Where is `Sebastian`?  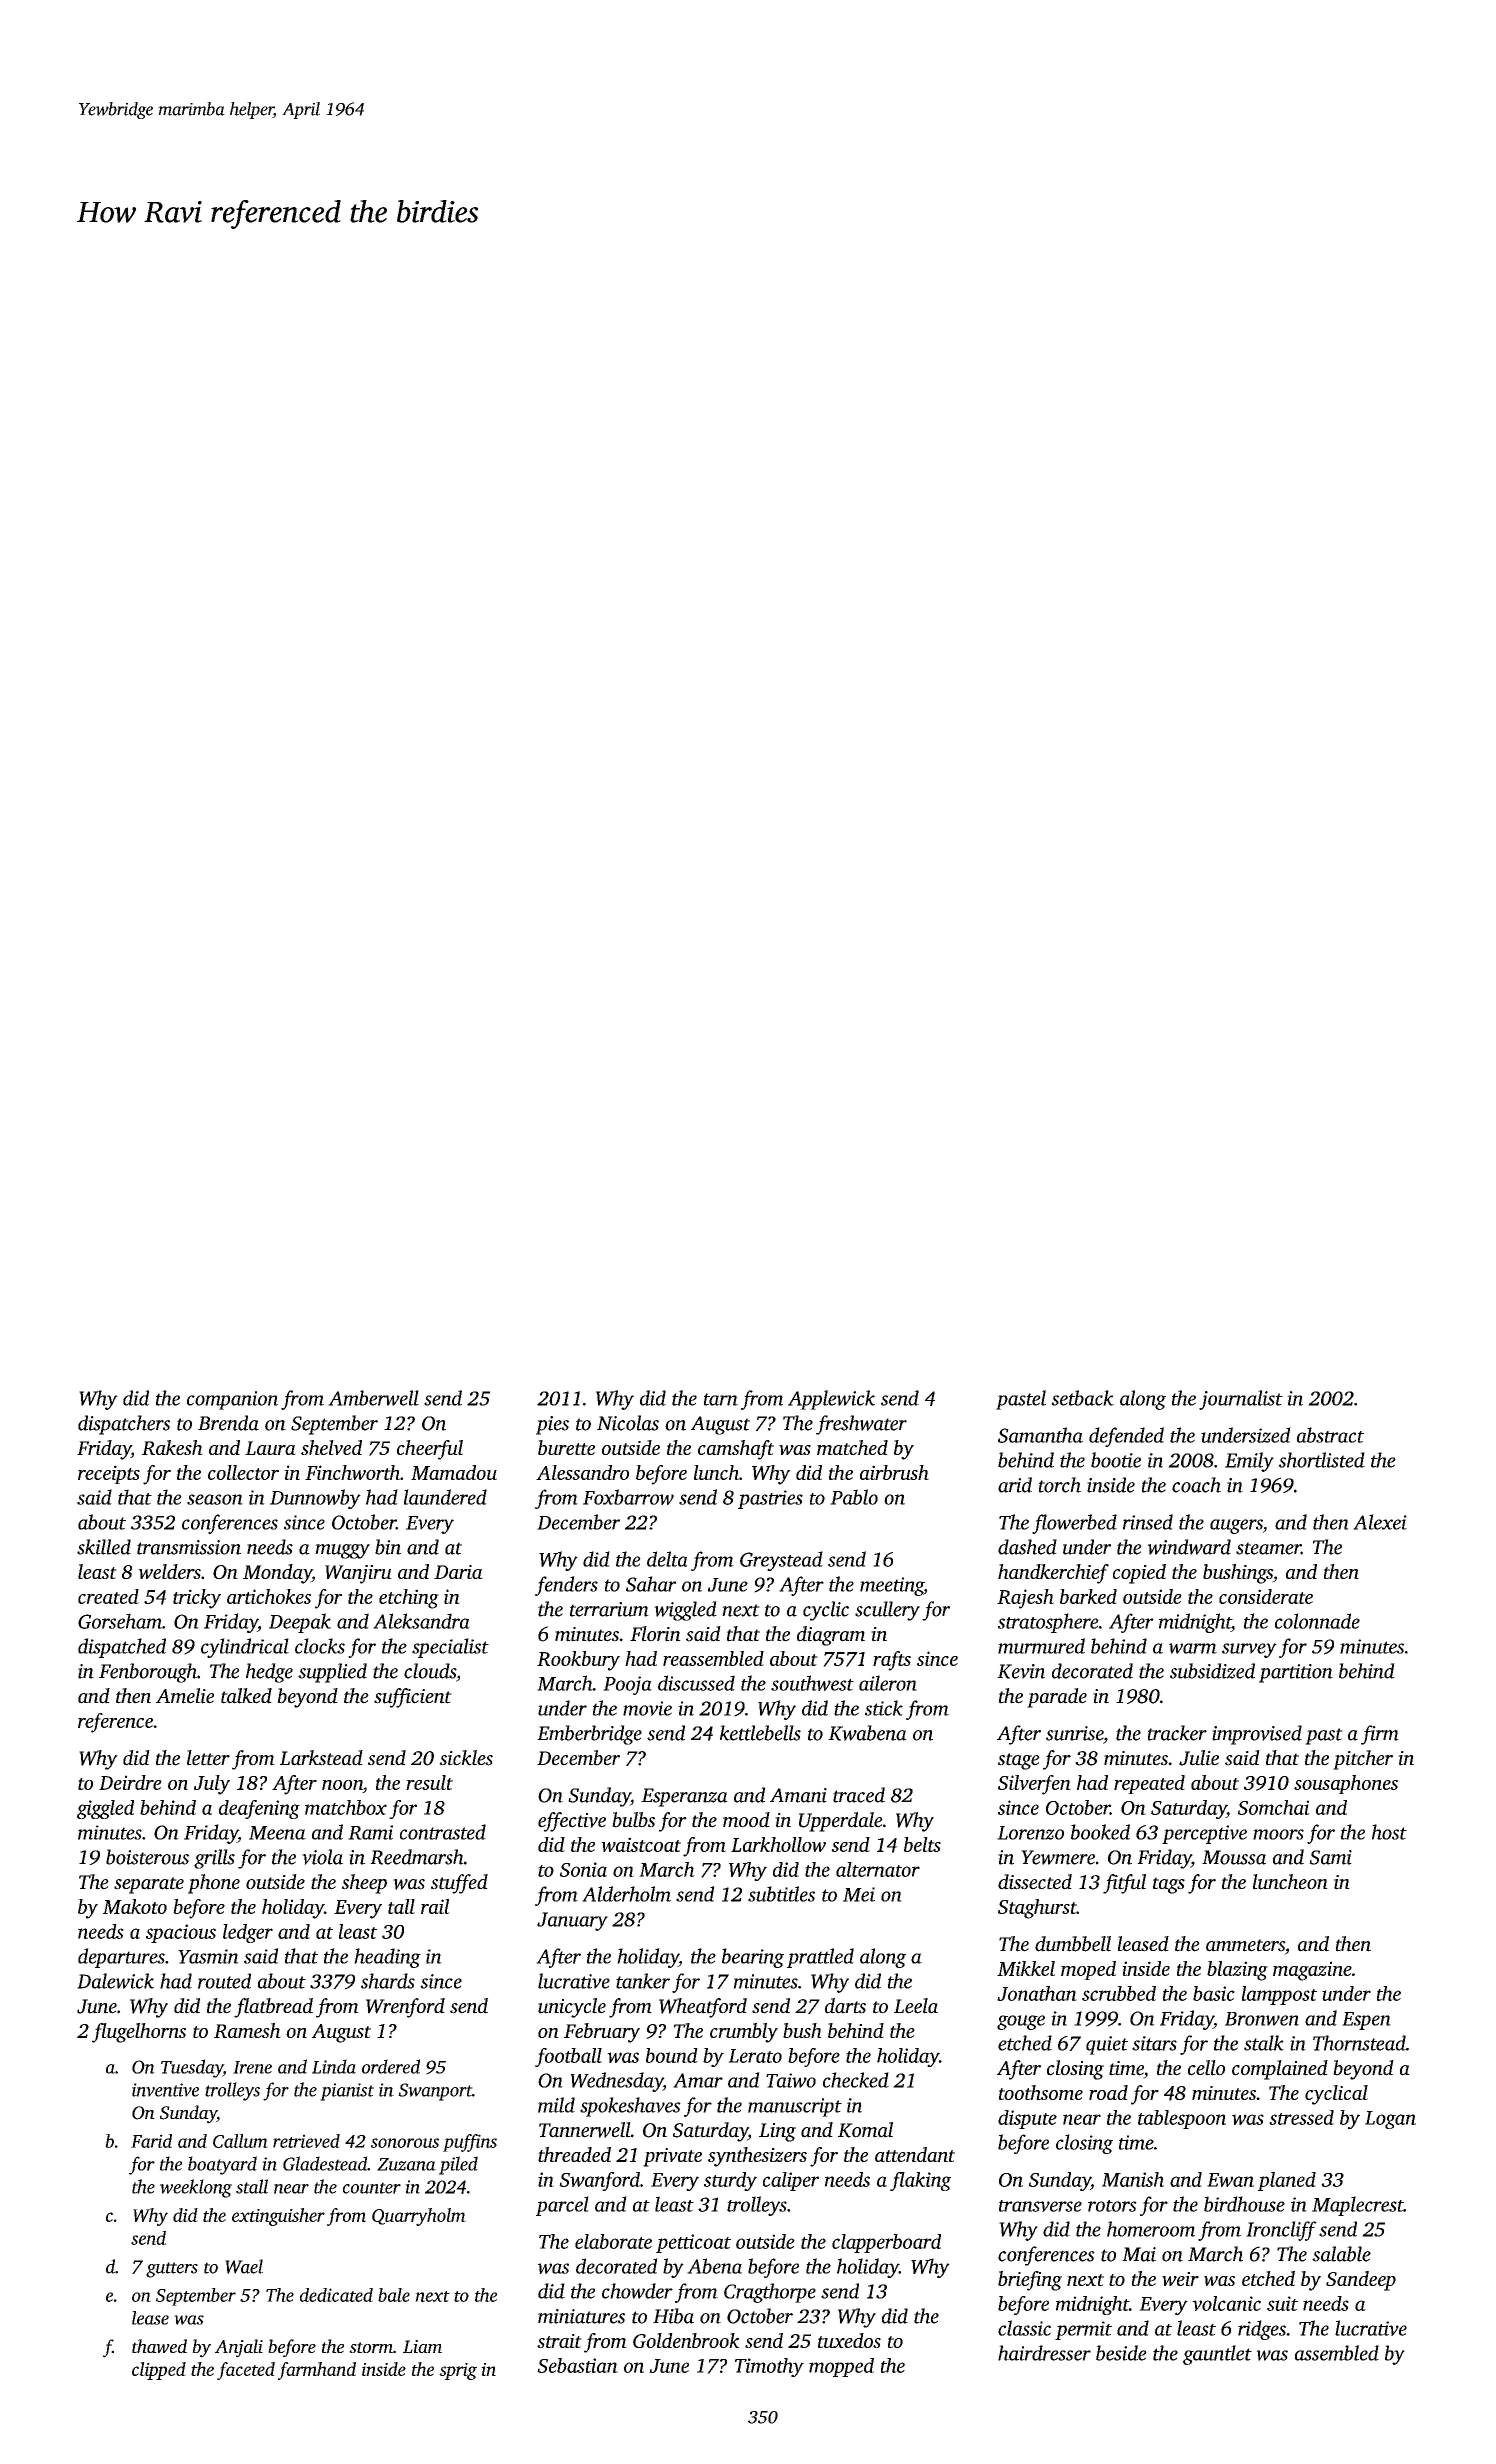 Sebastian is located at coordinates (577, 2365).
